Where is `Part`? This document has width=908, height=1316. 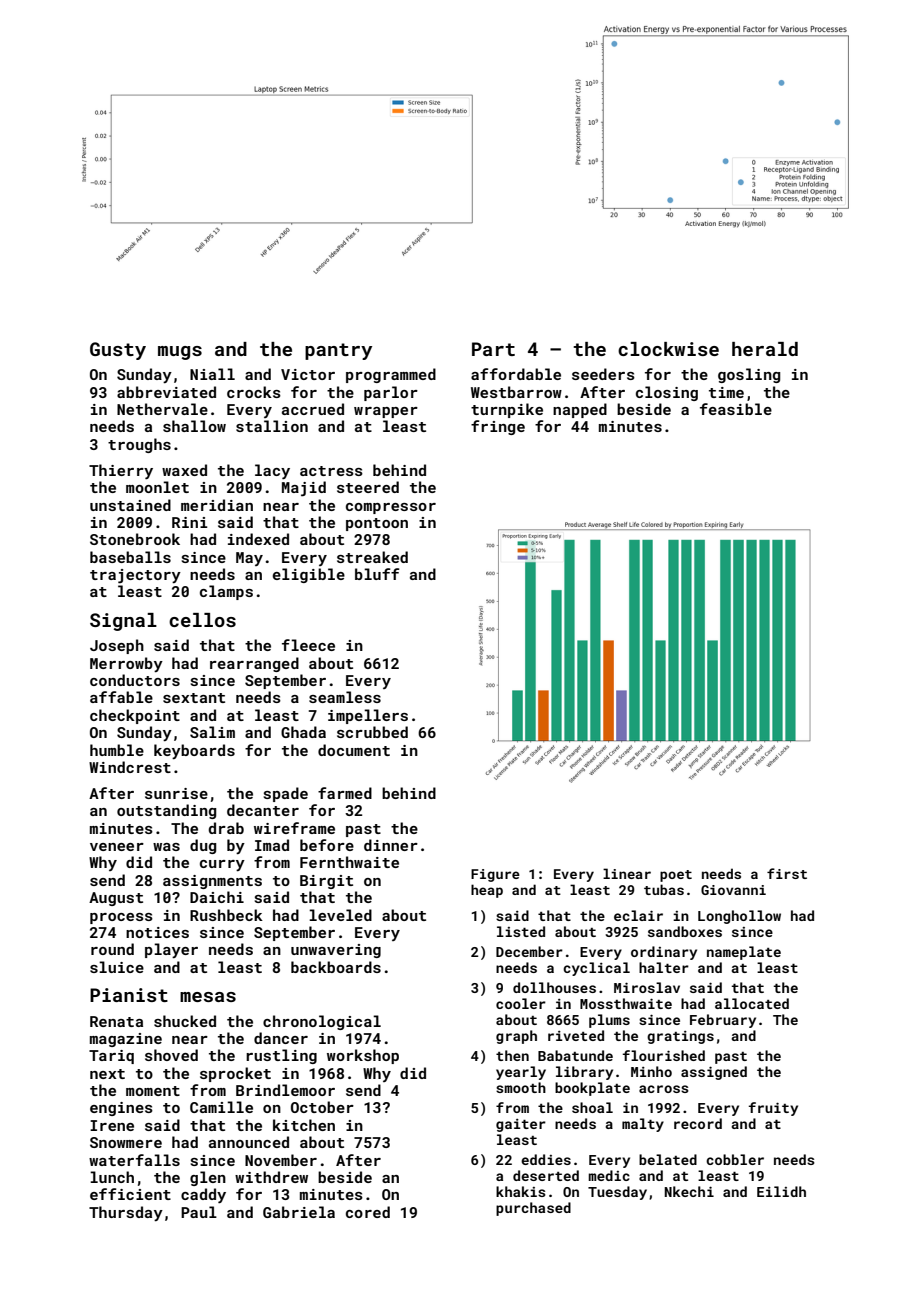 Part is located at coordinates (493, 349).
